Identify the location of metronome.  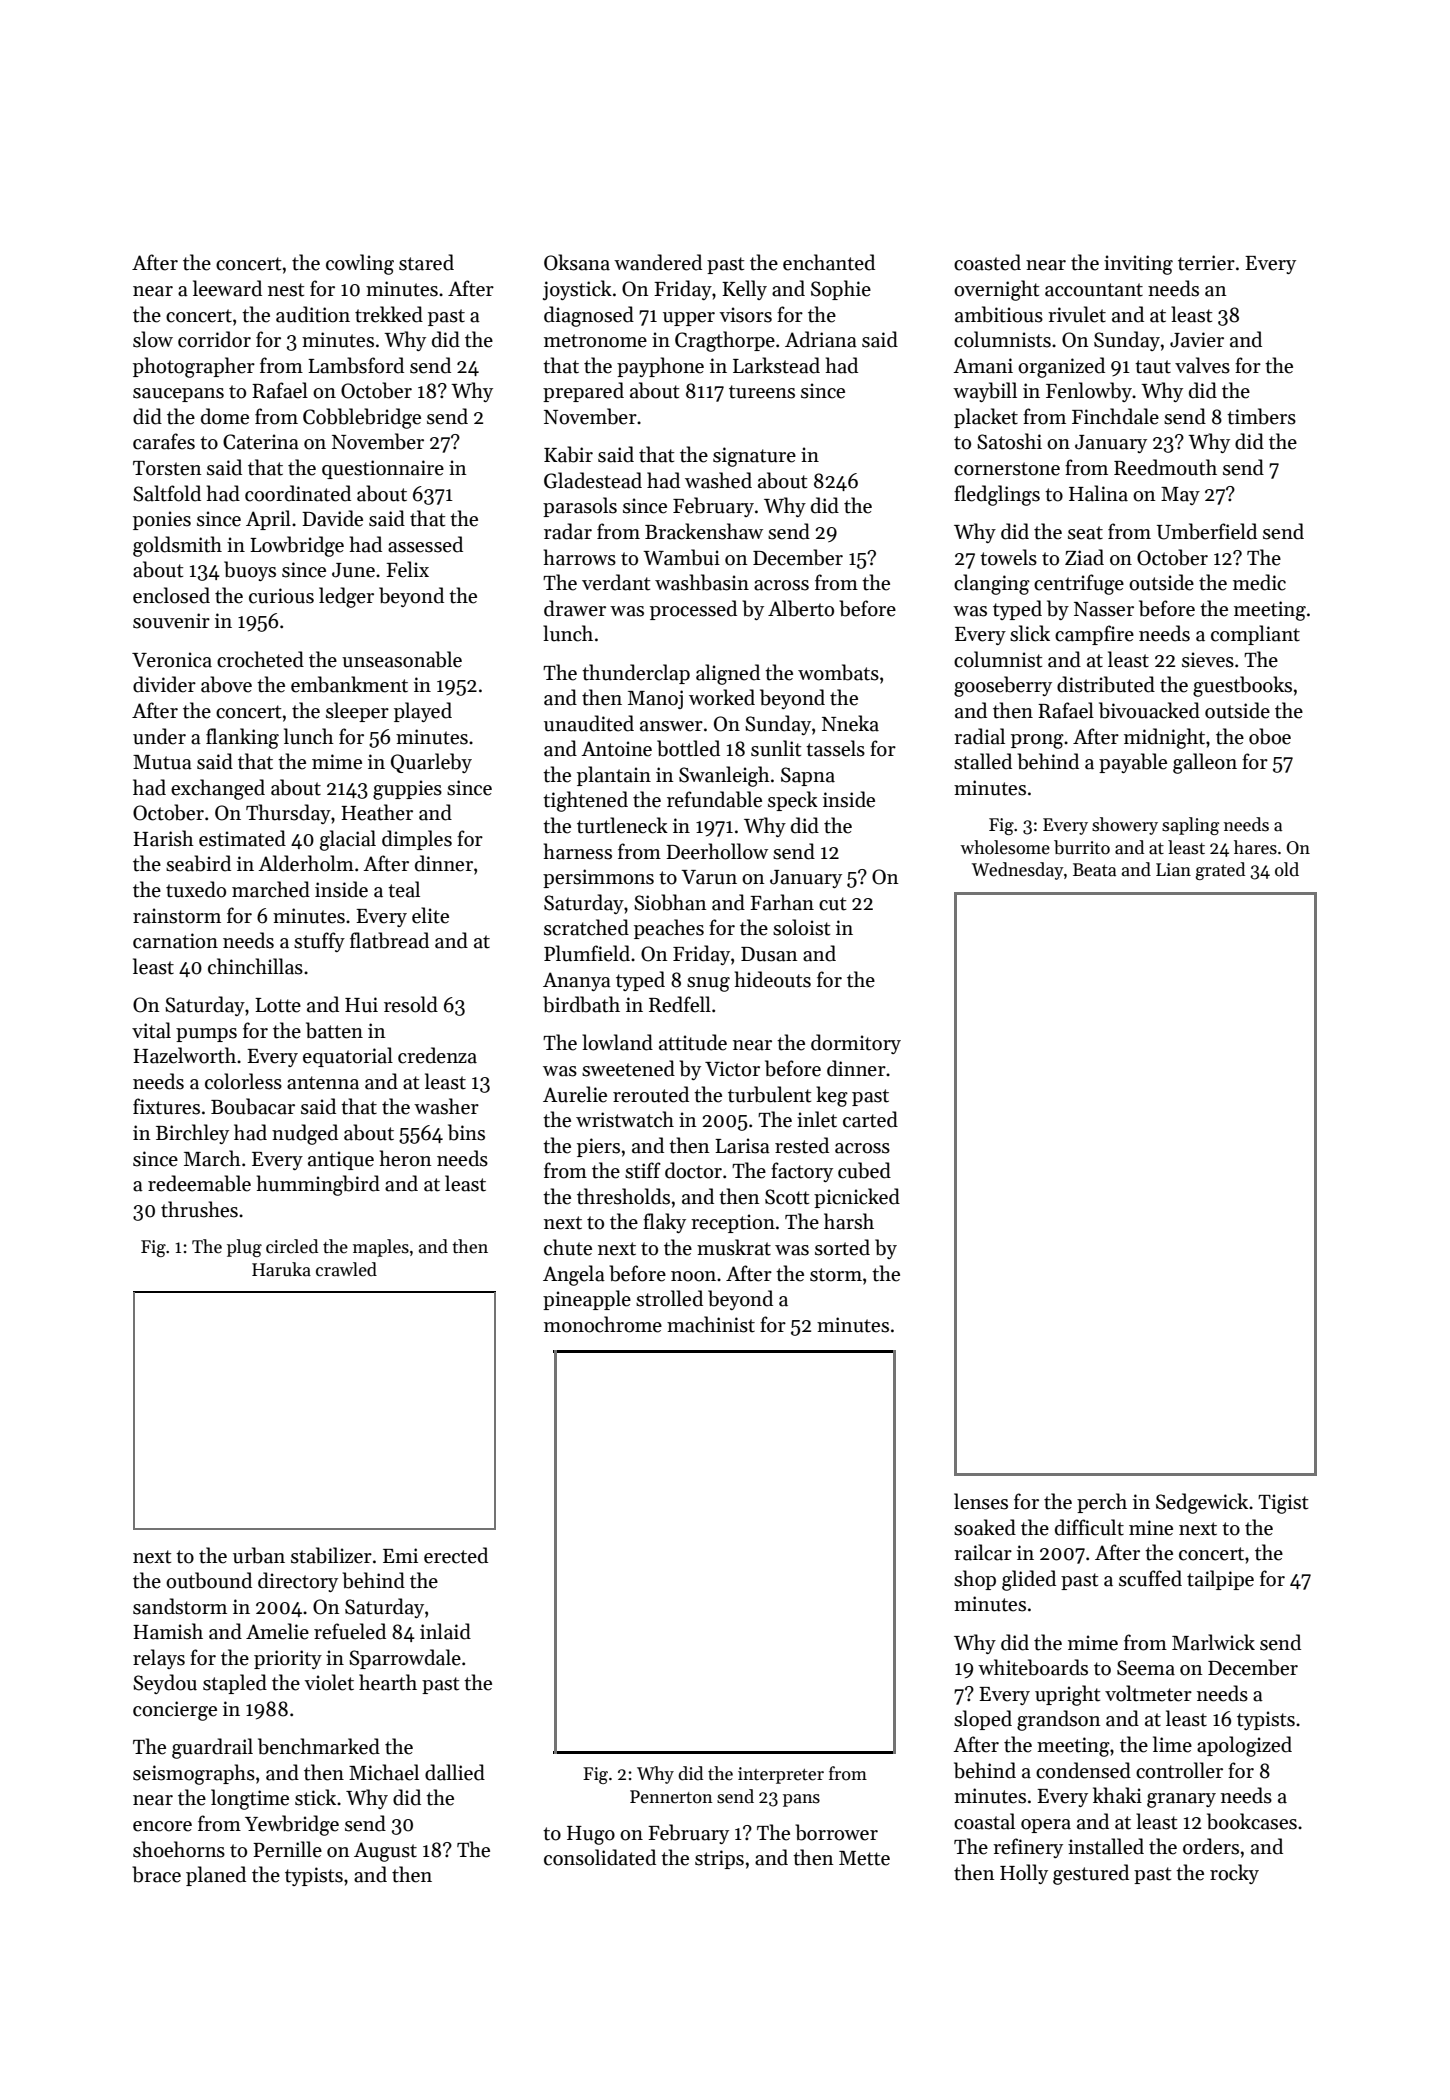
(595, 341).
